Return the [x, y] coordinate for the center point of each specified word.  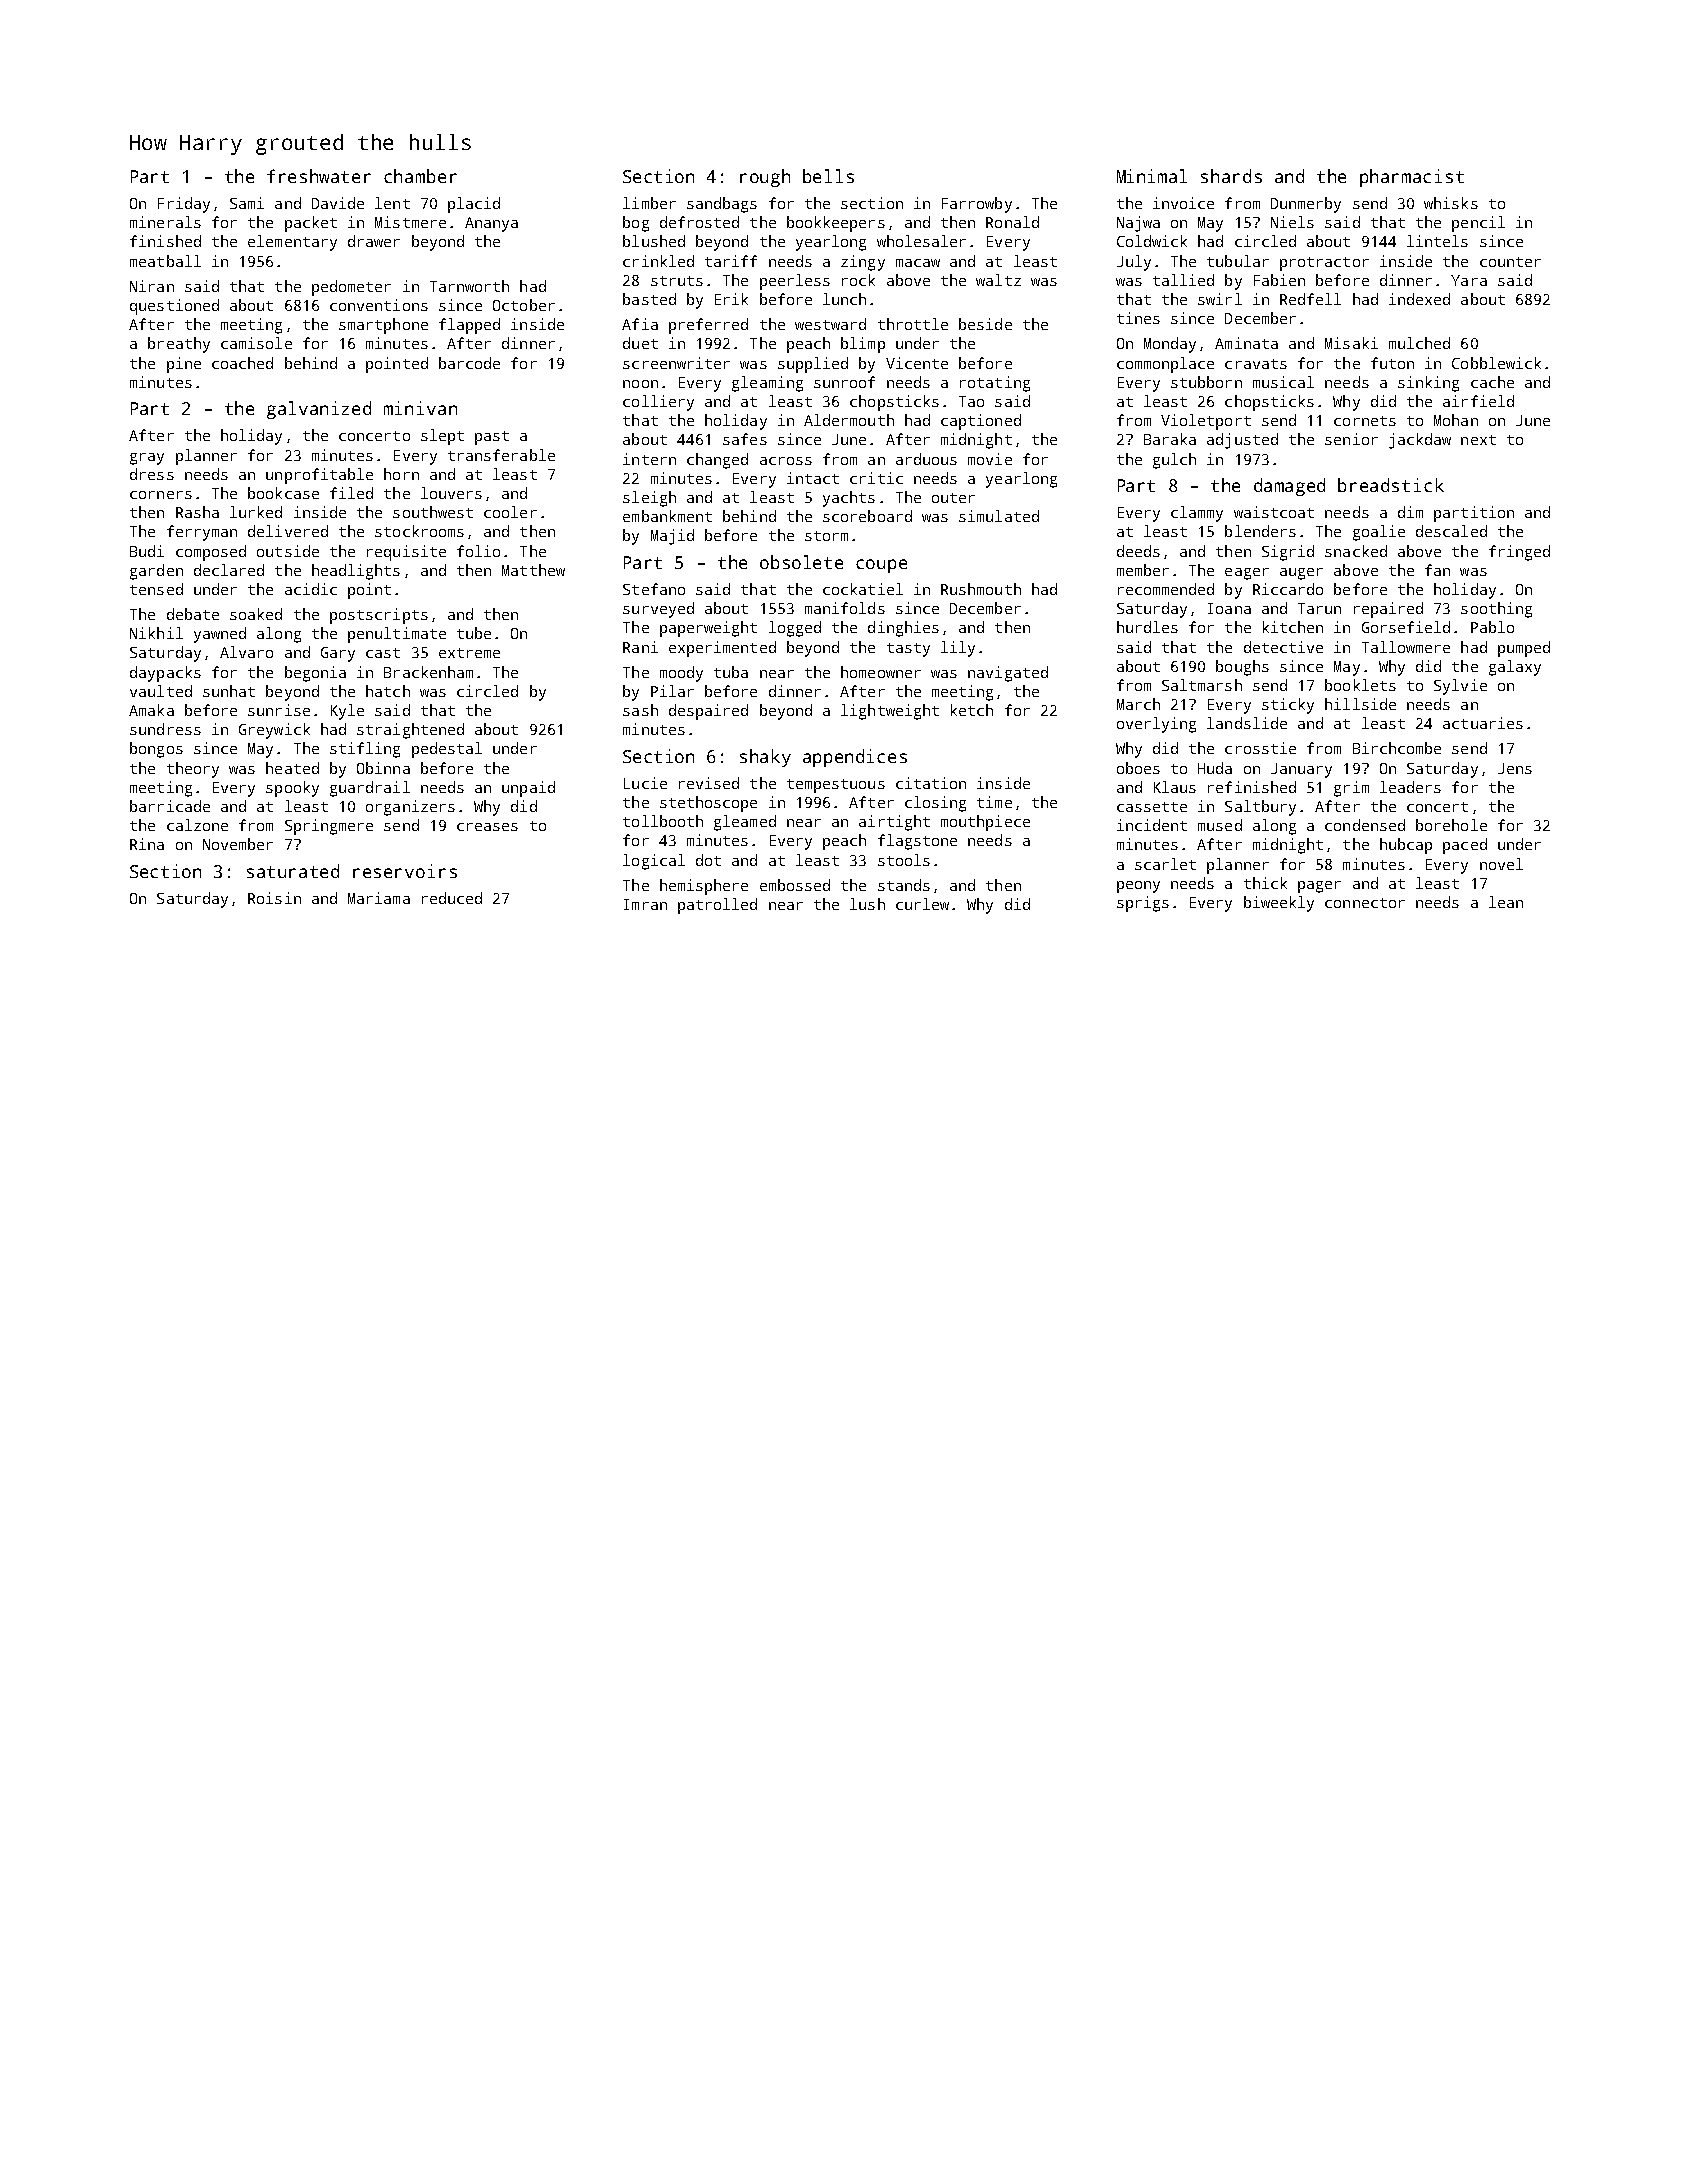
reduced [452, 898]
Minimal [1152, 176]
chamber [420, 176]
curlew [922, 904]
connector [1365, 903]
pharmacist [1412, 178]
